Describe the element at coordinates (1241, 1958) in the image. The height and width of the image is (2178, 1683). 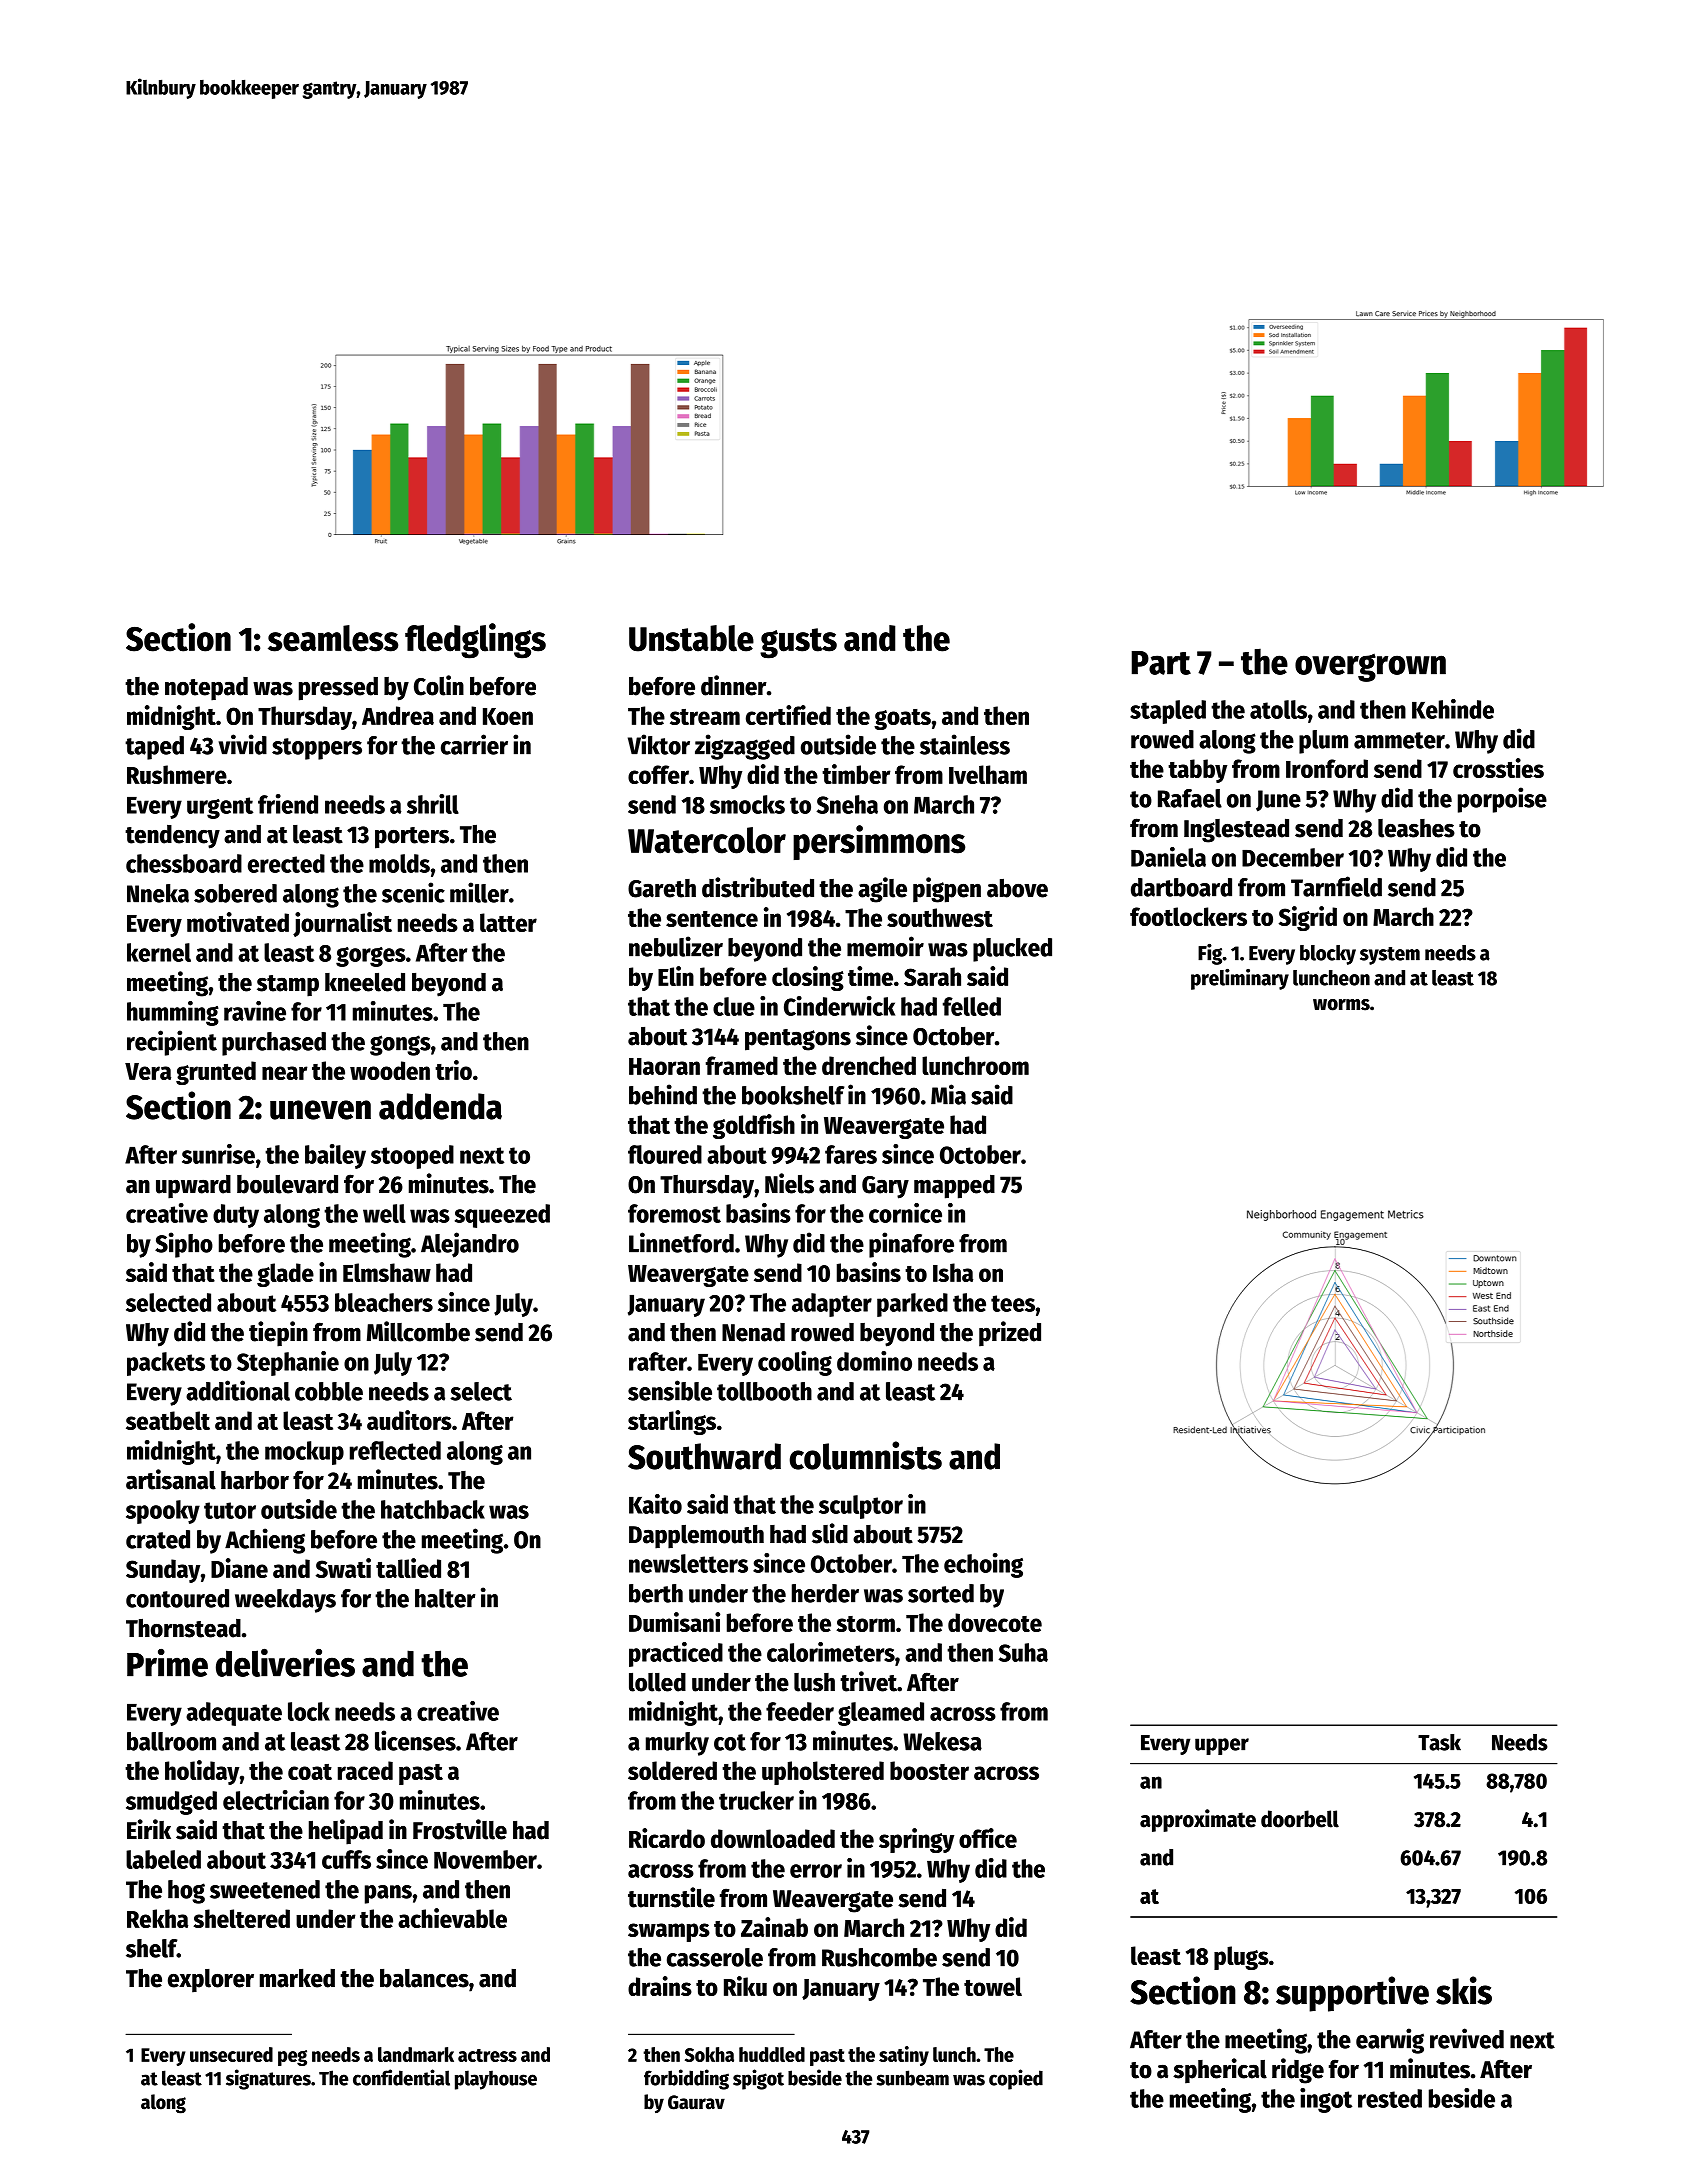
I see `plugs` at that location.
